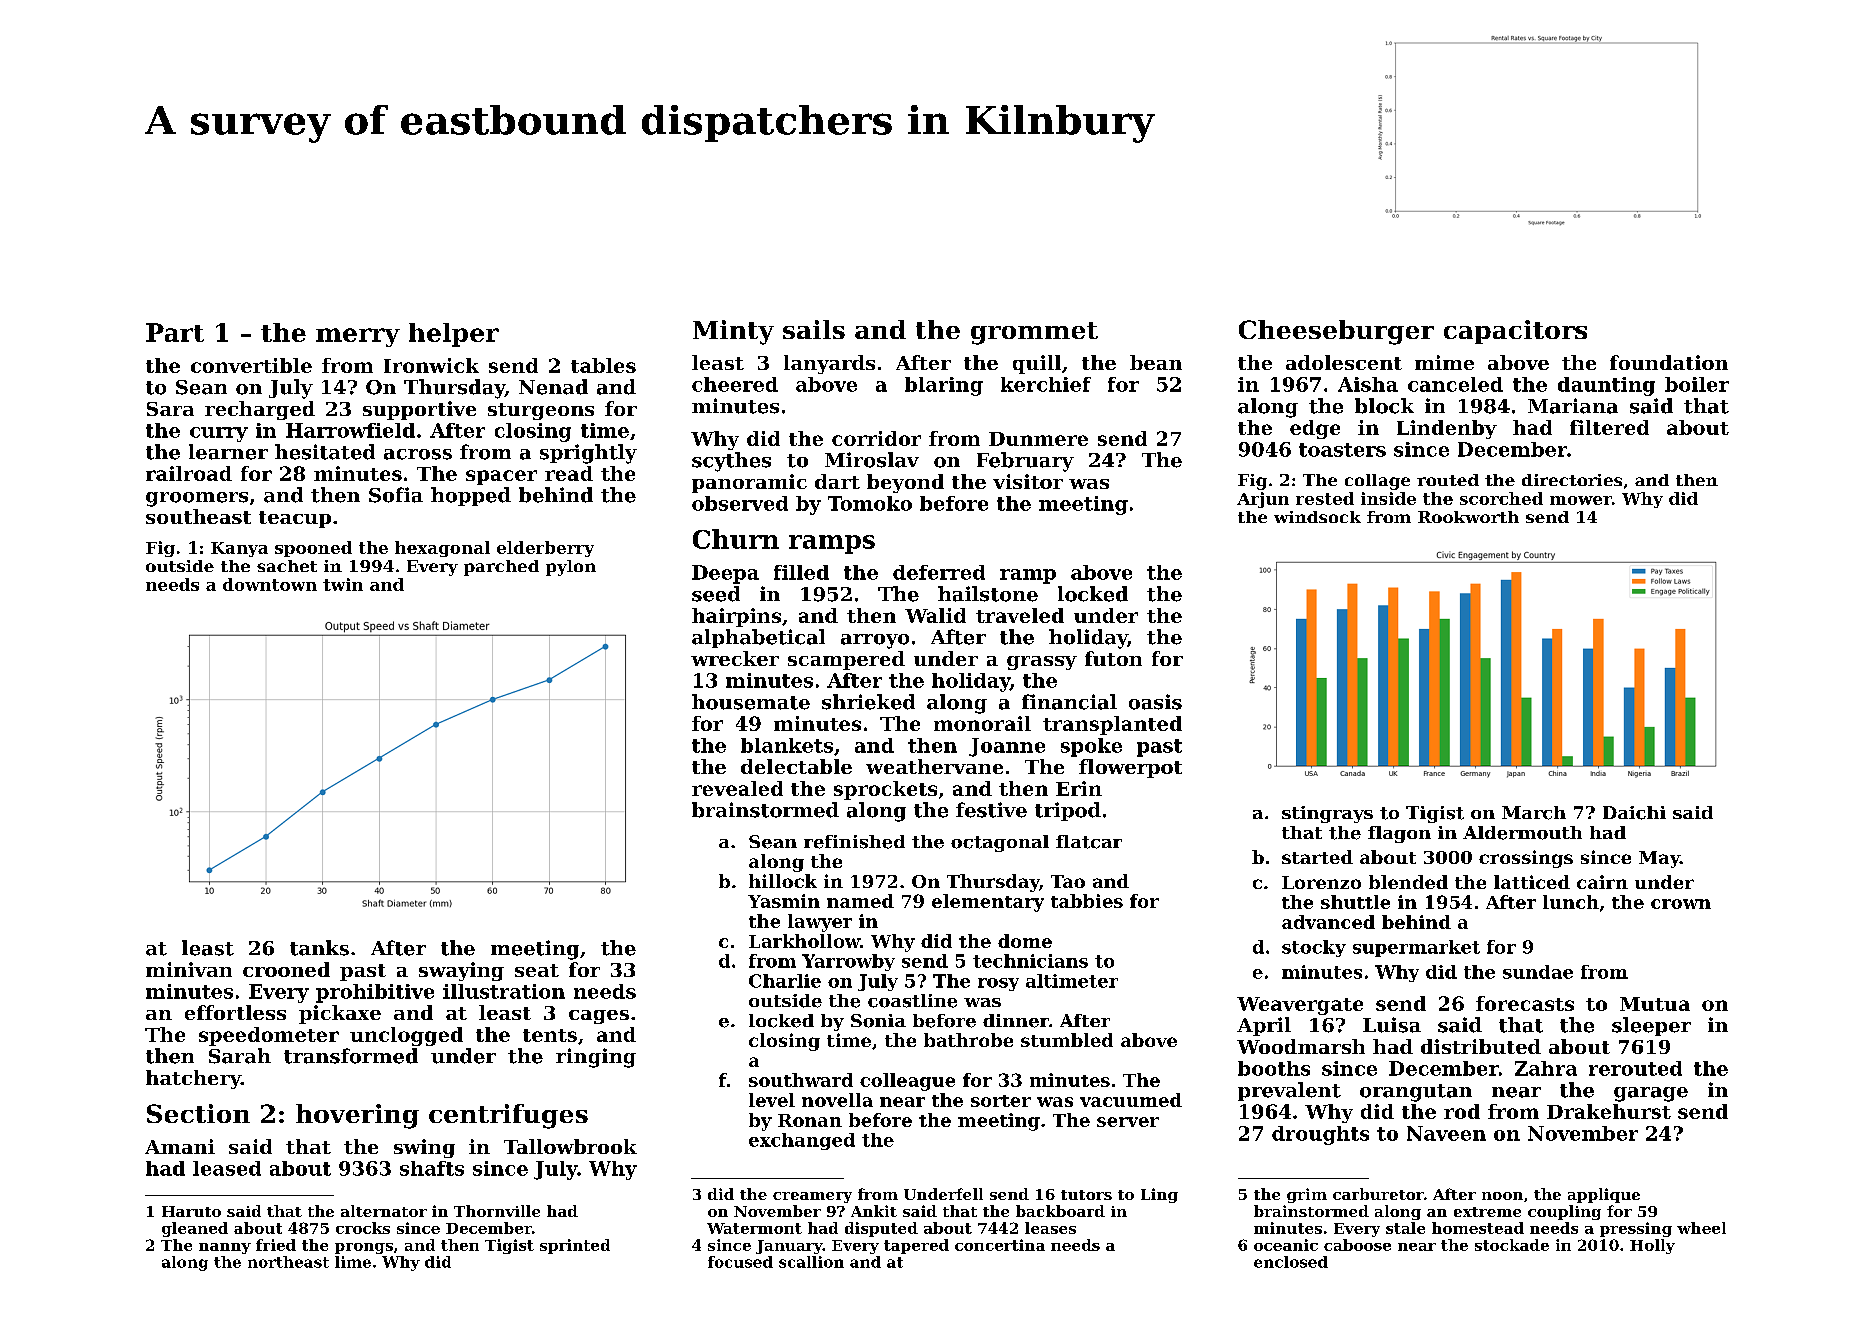 This page has width=1874, height=1325. What do you see at coordinates (288, 1262) in the page?
I see `northeast` at bounding box center [288, 1262].
